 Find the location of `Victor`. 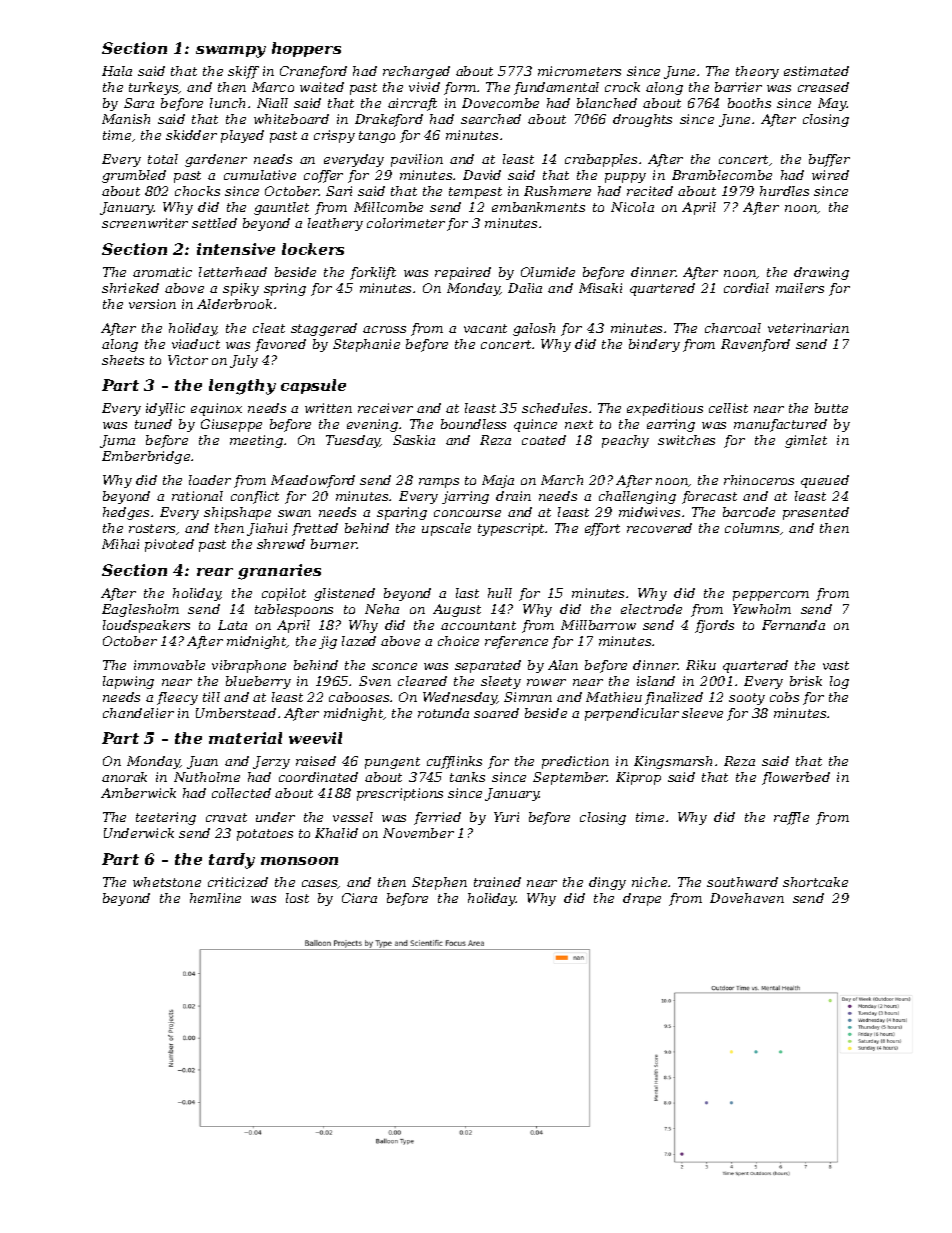

Victor is located at coordinates (188, 360).
